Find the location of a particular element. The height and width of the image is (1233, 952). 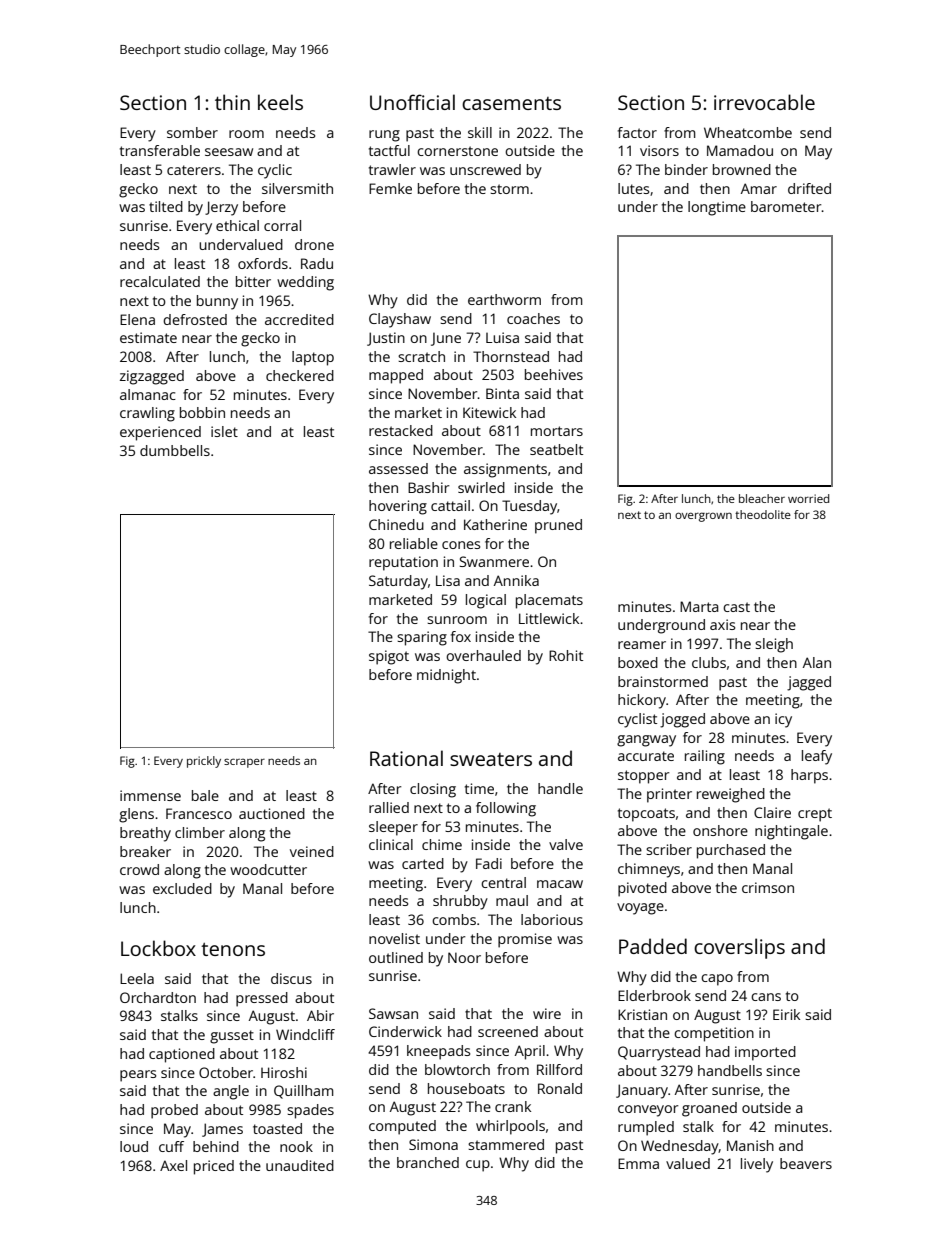

irrevocable is located at coordinates (764, 102).
